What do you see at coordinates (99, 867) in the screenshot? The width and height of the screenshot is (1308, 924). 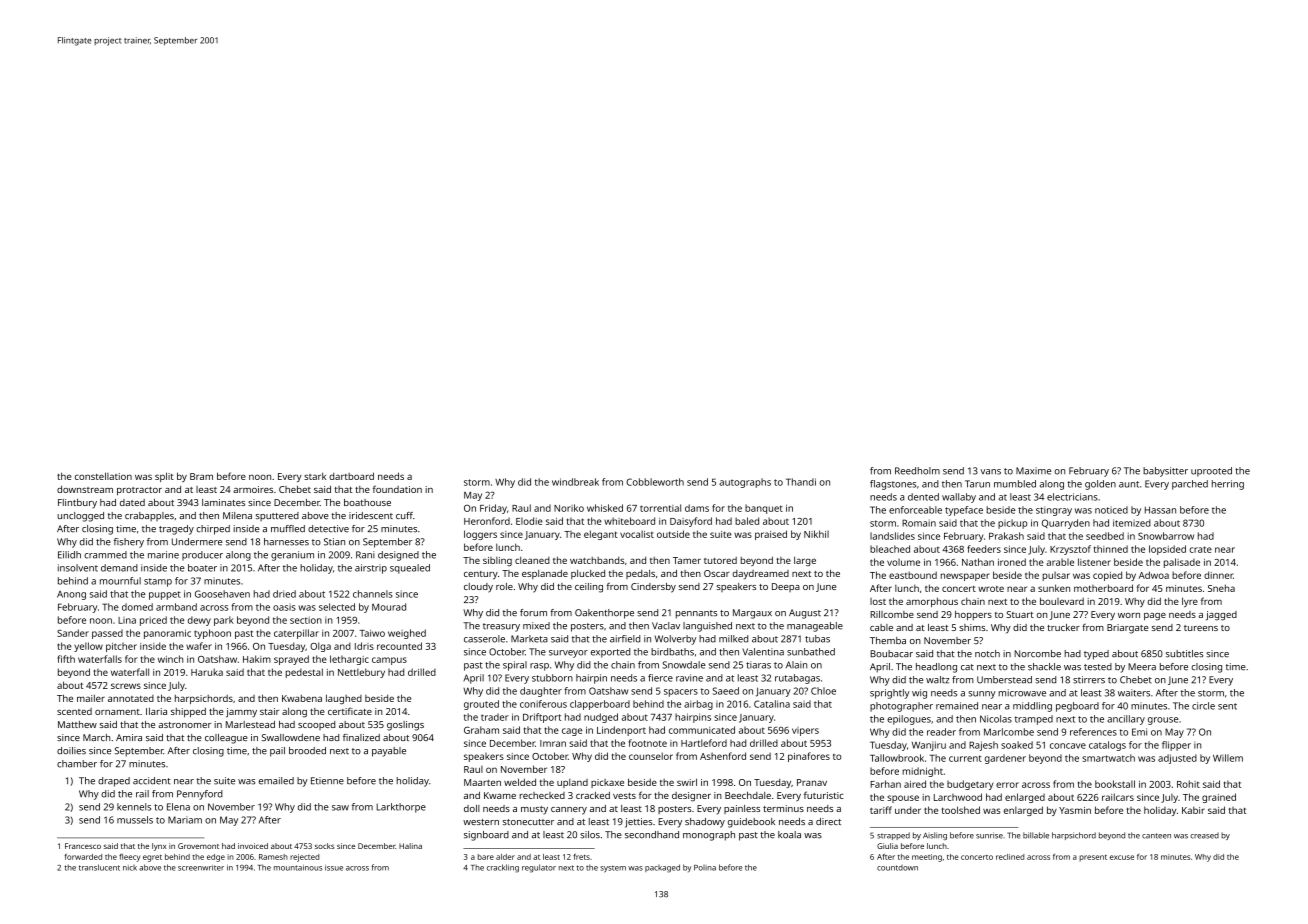 I see `translucent` at bounding box center [99, 867].
